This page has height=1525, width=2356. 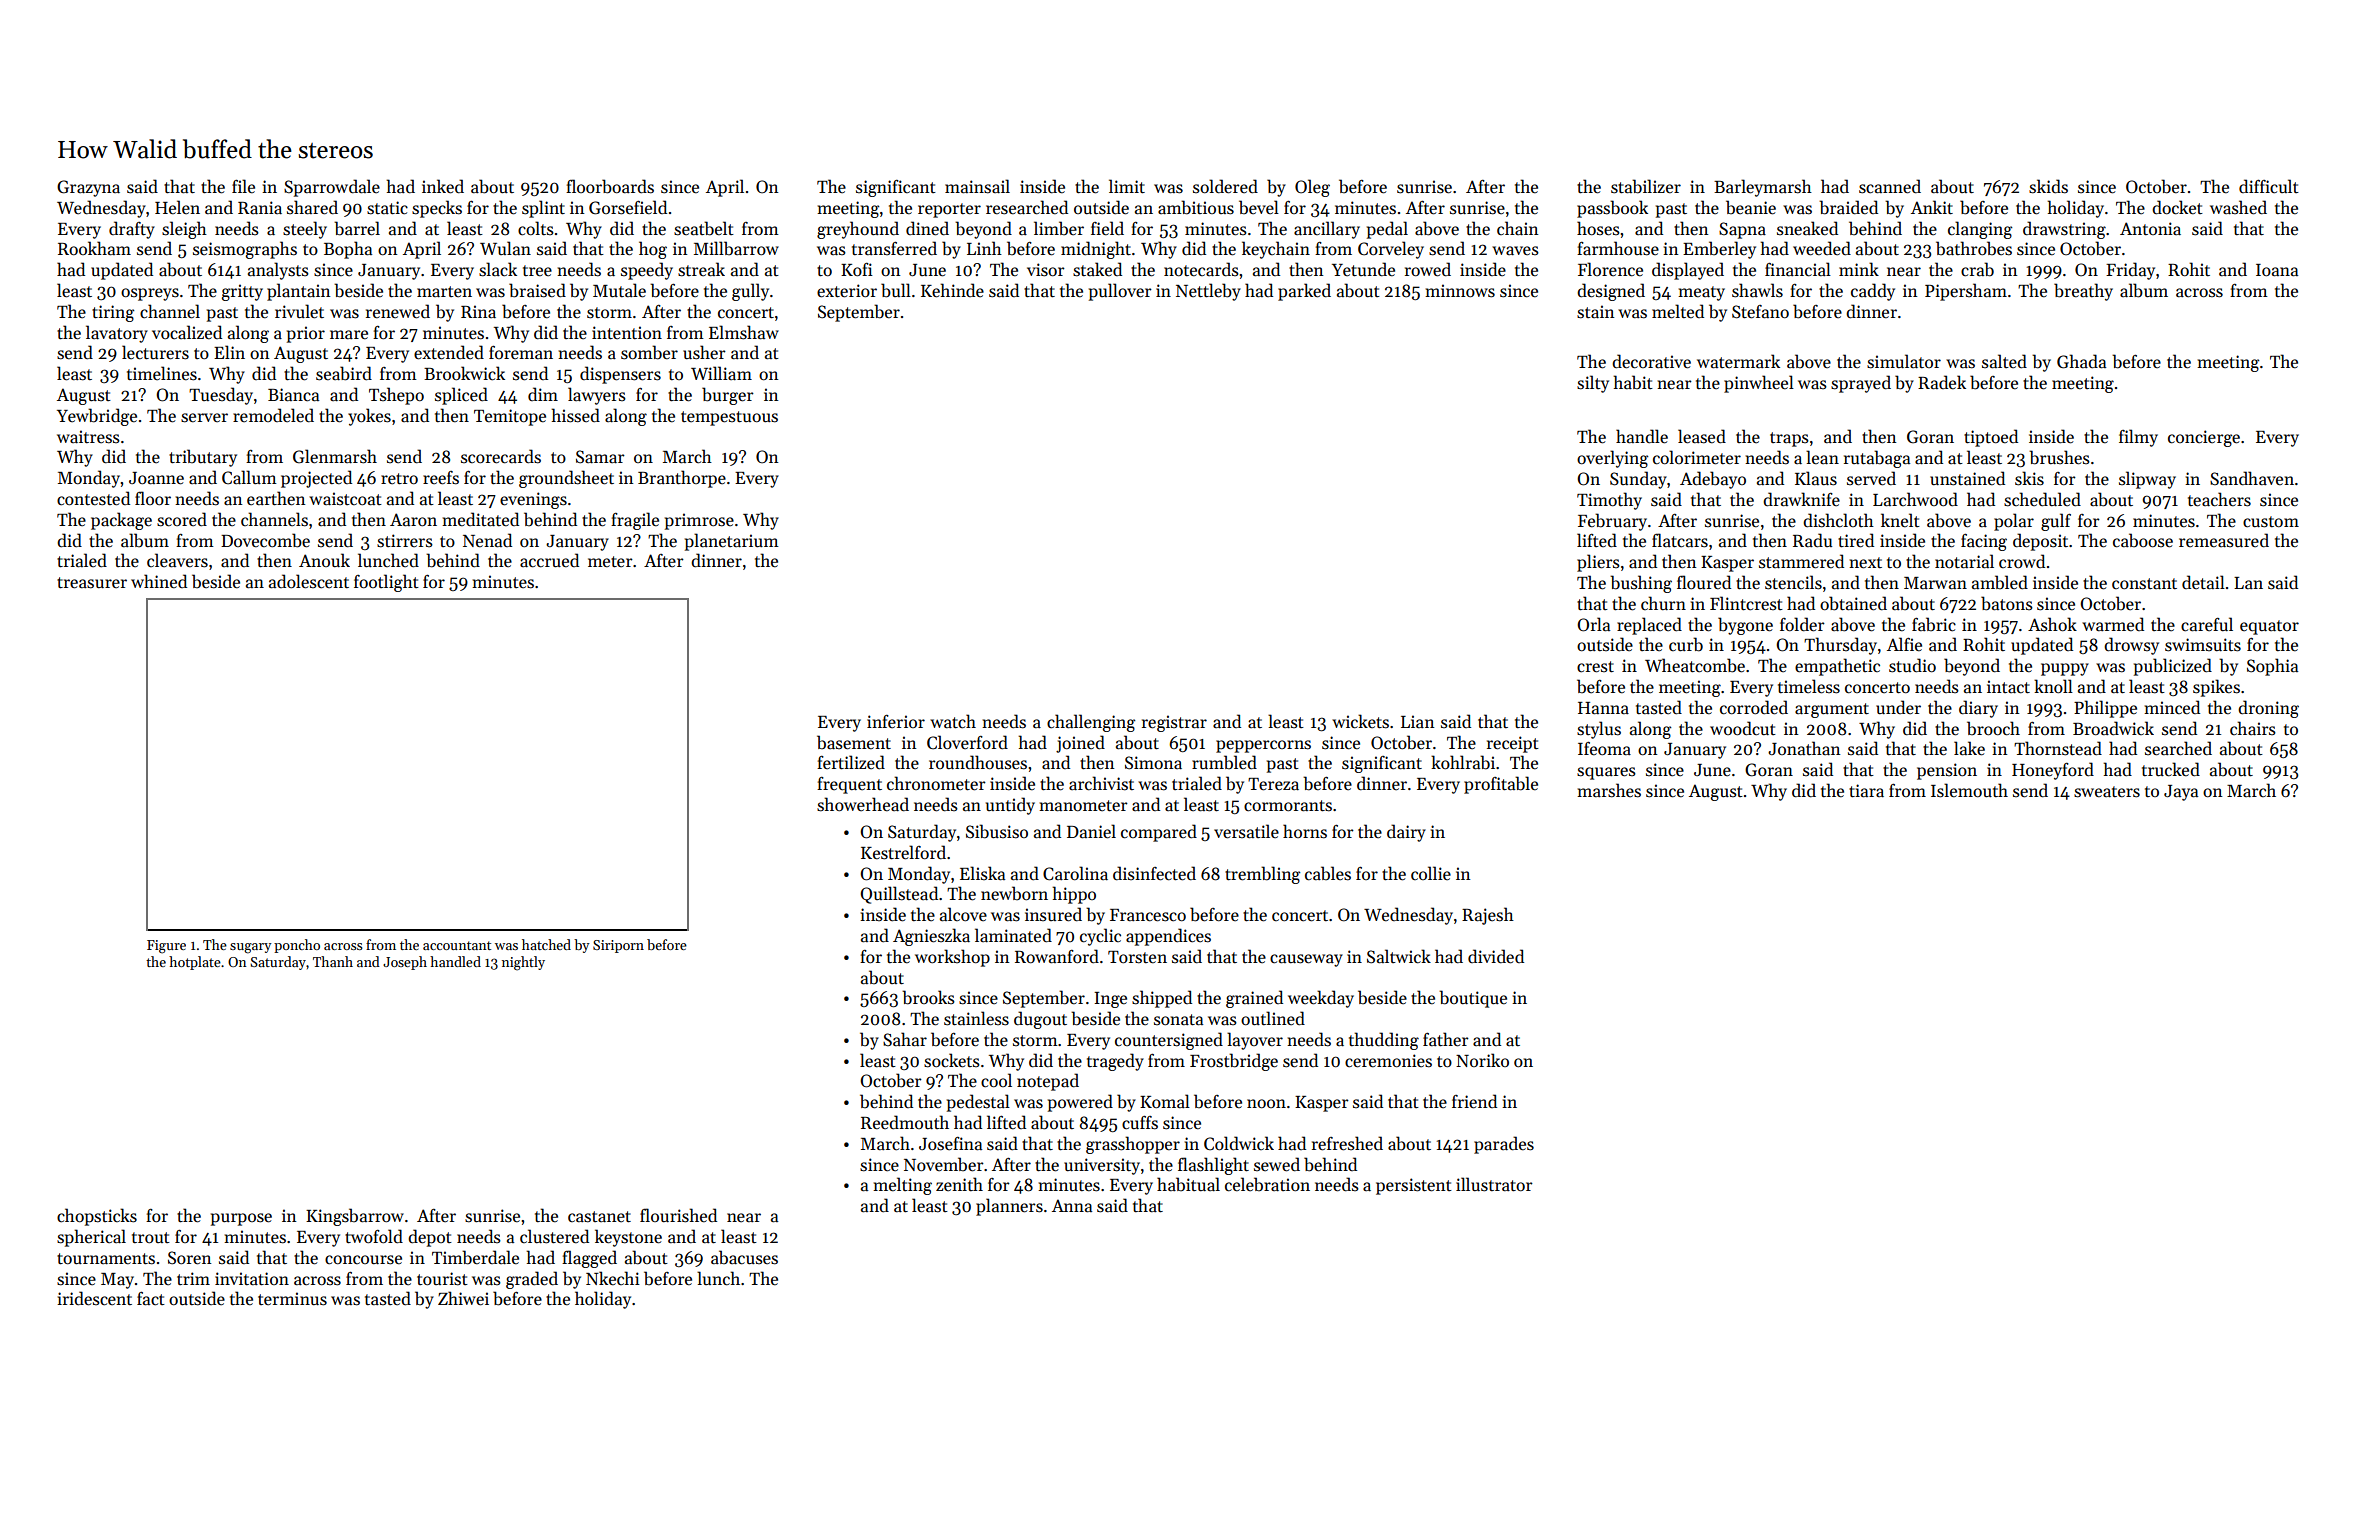 I want to click on Komal, so click(x=1165, y=1101).
